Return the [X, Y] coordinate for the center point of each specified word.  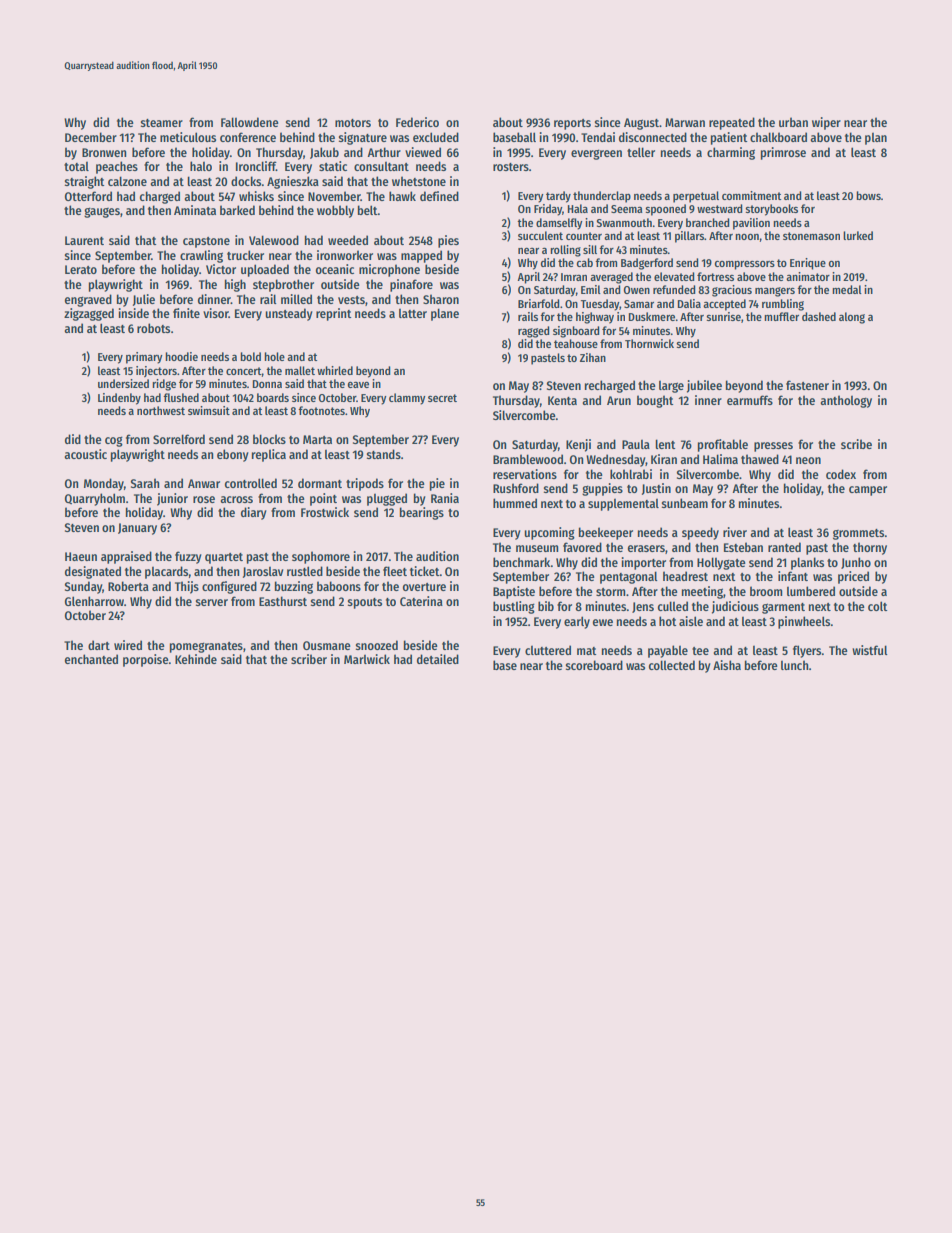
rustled [305, 571]
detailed [438, 659]
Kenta [562, 400]
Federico [417, 122]
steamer [162, 123]
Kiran [664, 459]
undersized [123, 383]
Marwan [685, 122]
